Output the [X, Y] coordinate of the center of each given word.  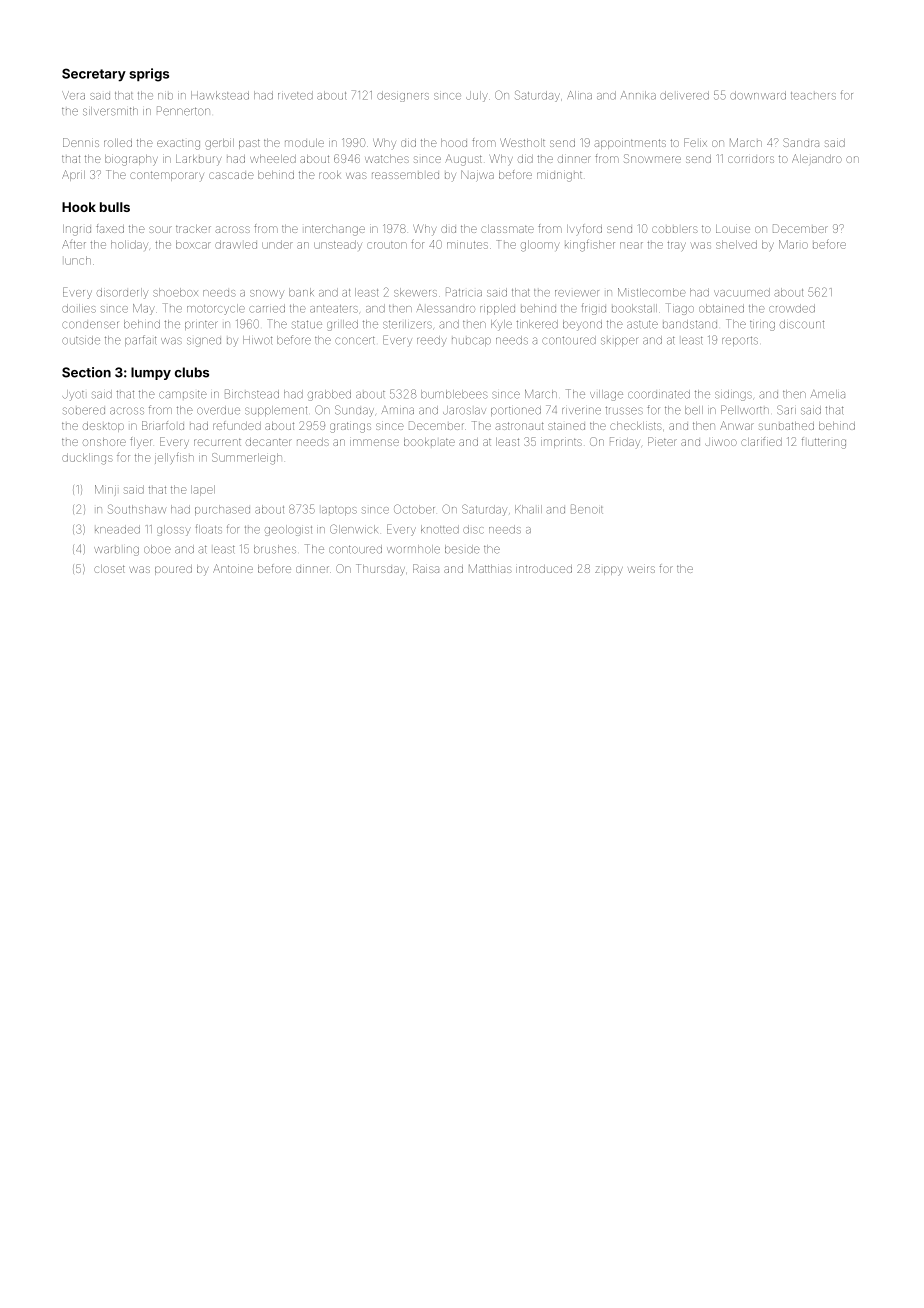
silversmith [110, 111]
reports [740, 341]
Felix [695, 142]
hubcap [471, 341]
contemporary [167, 176]
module [304, 143]
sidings [733, 395]
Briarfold [163, 425]
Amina [397, 410]
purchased [222, 510]
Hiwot [257, 340]
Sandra [801, 142]
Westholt [522, 142]
